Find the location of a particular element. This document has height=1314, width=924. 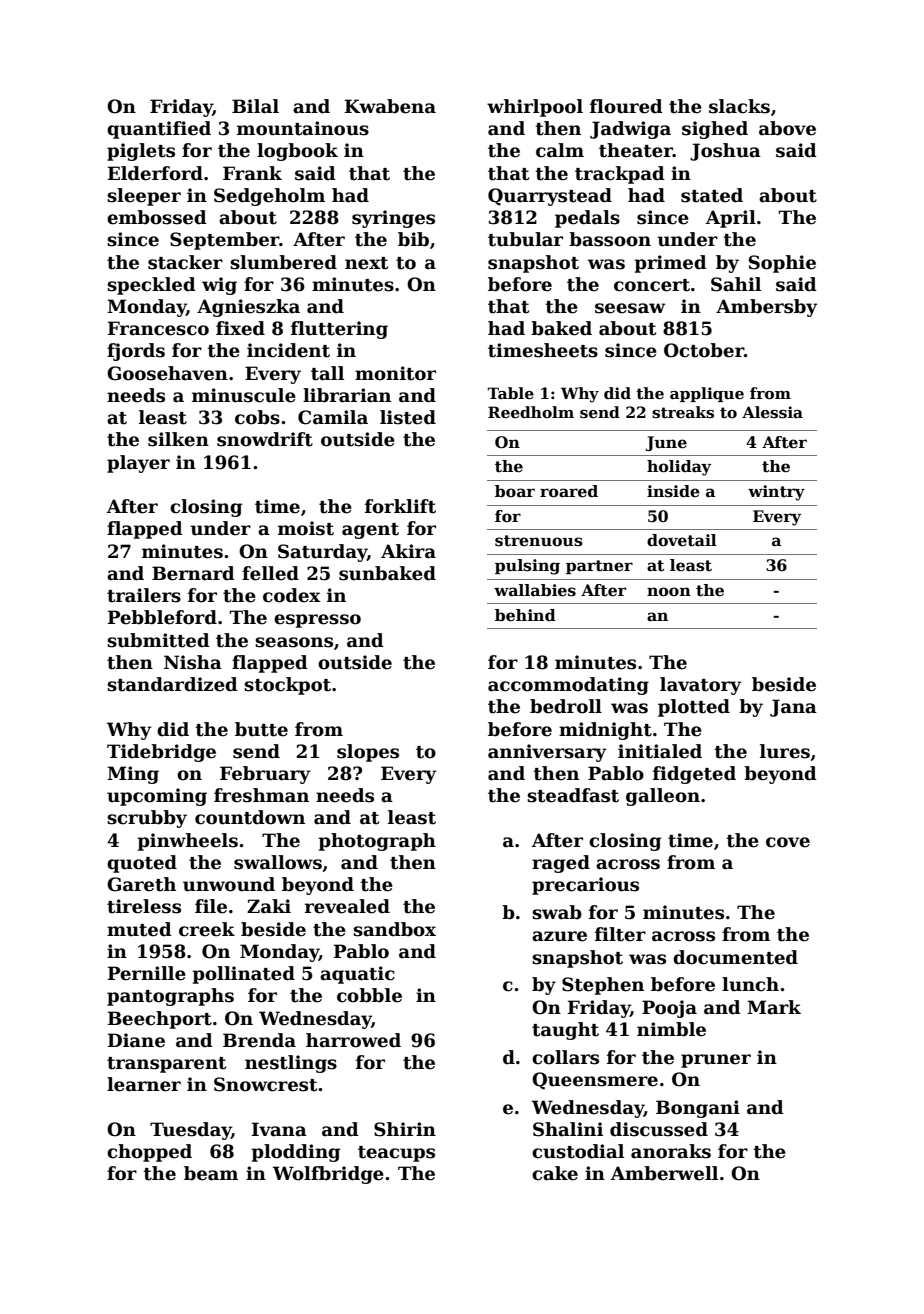

azure is located at coordinates (559, 936).
